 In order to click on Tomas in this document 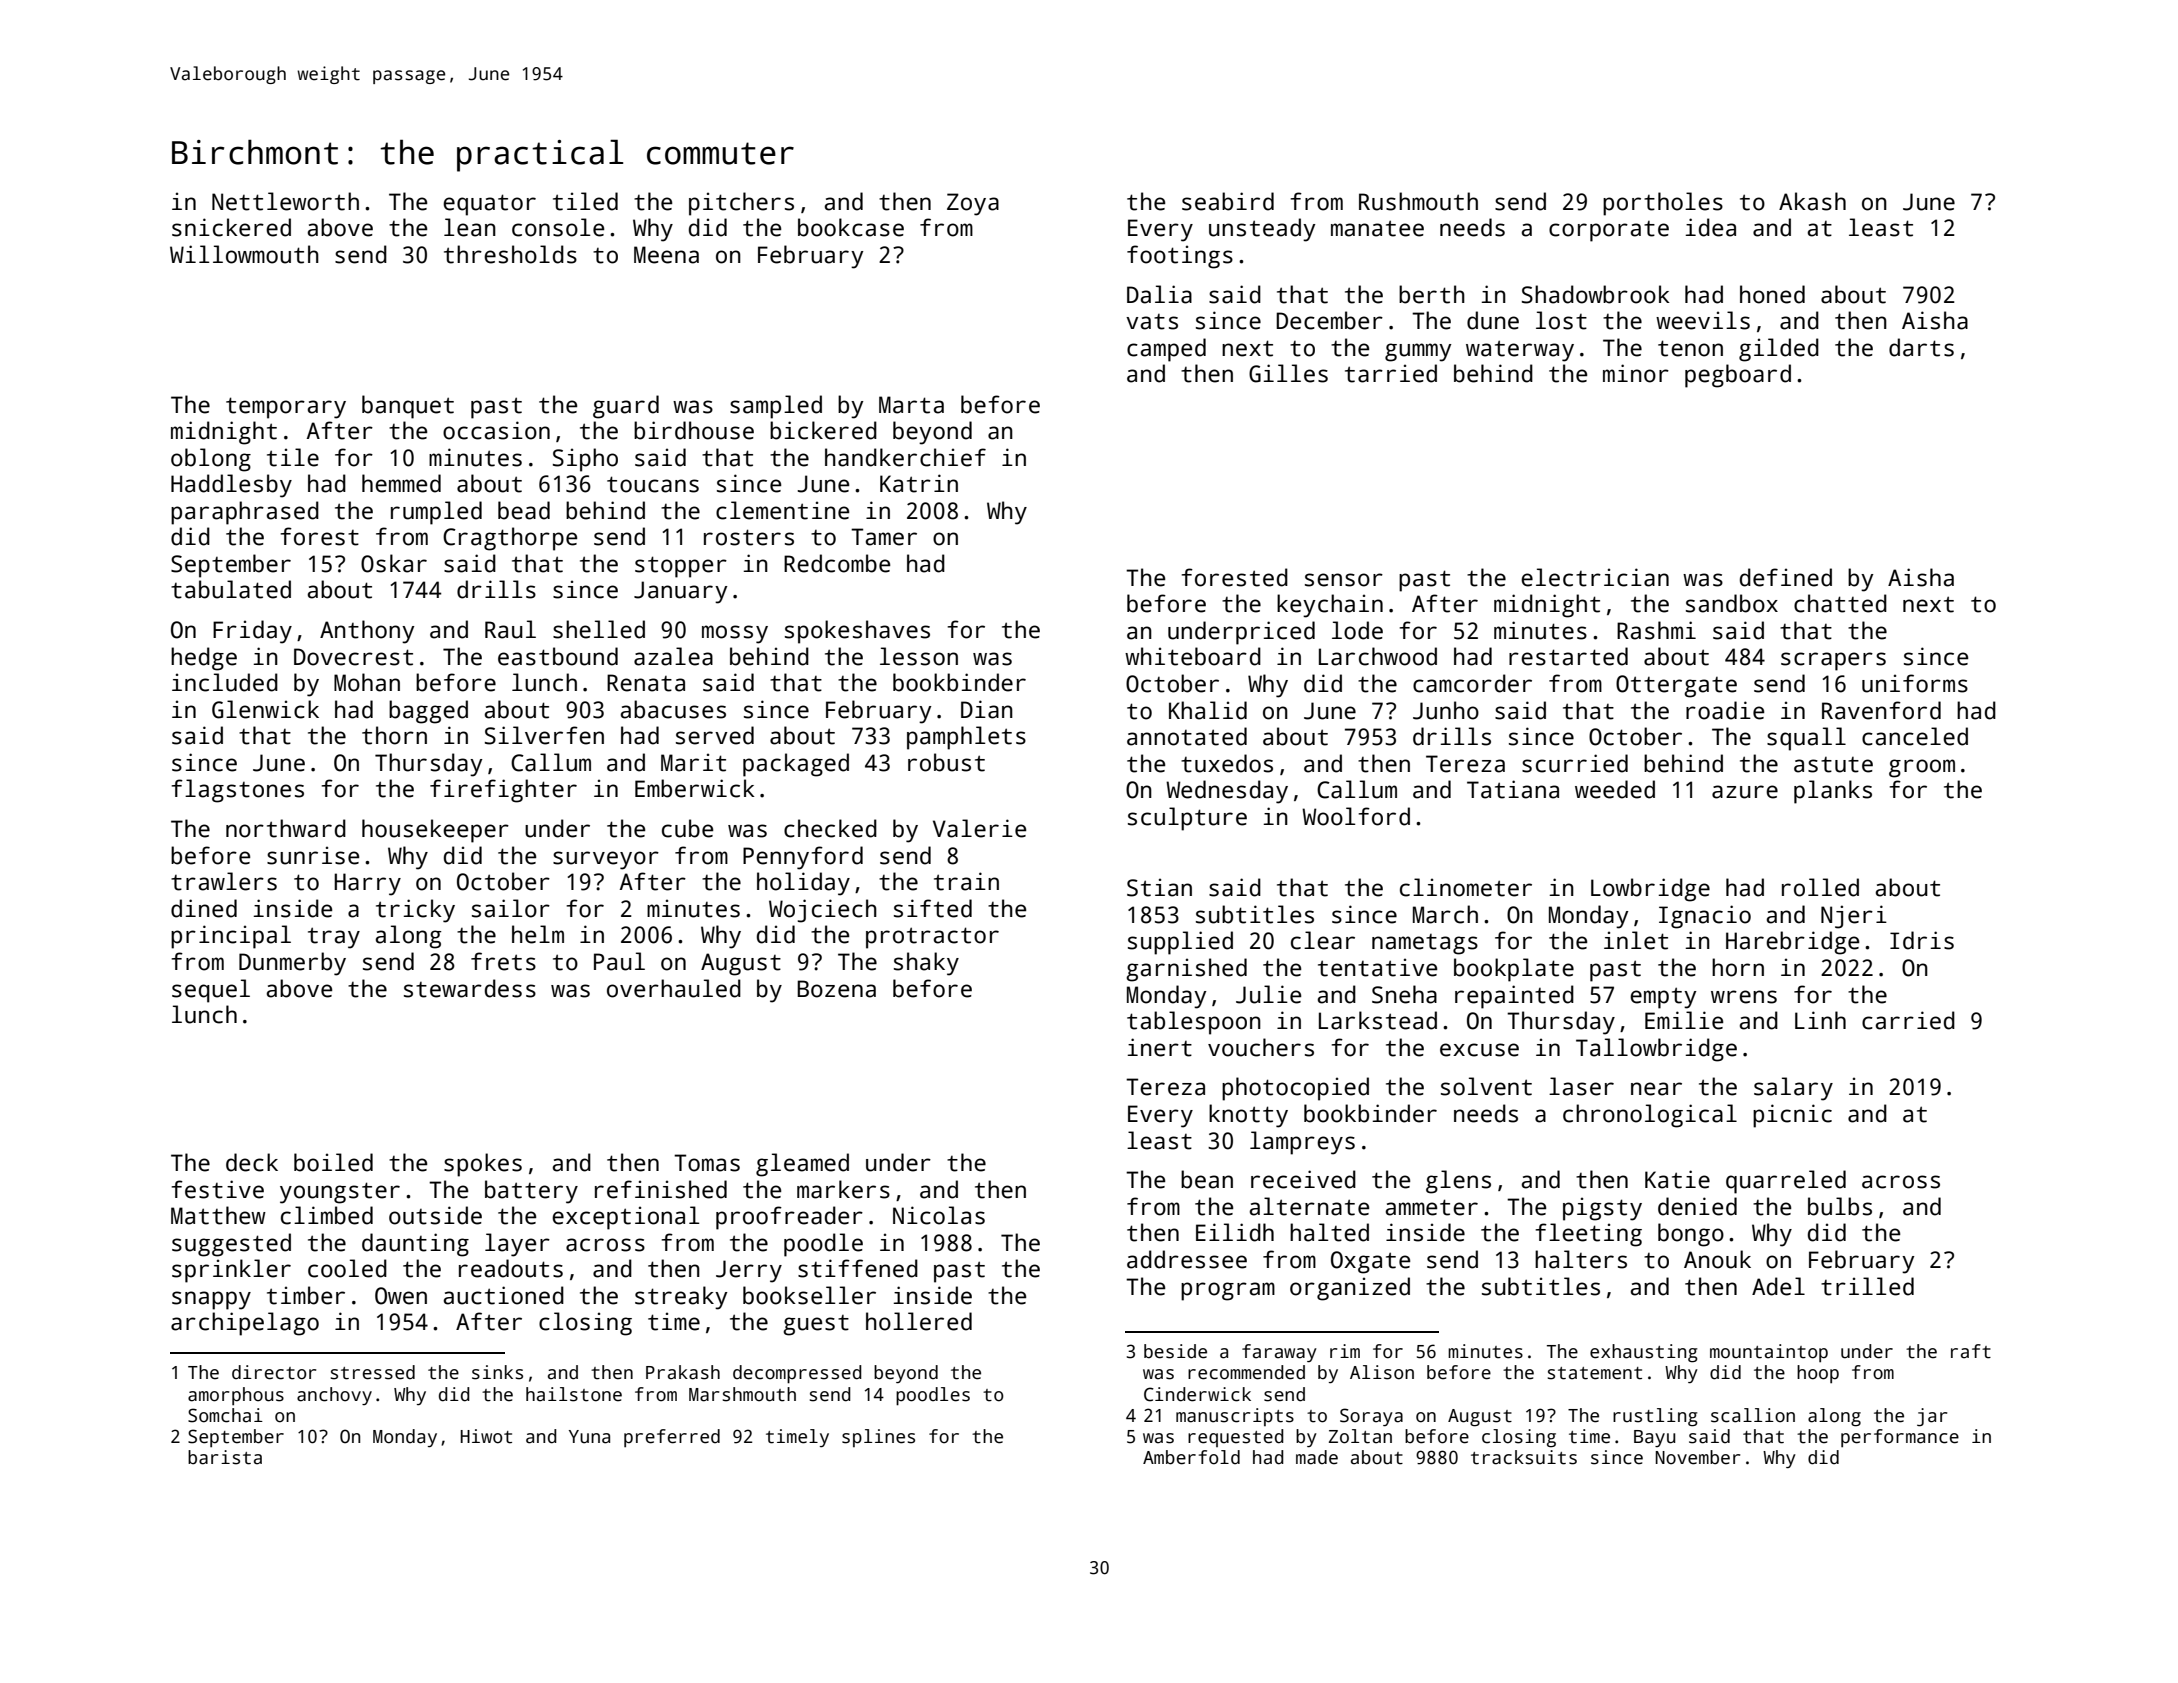, I will do `click(707, 1163)`.
